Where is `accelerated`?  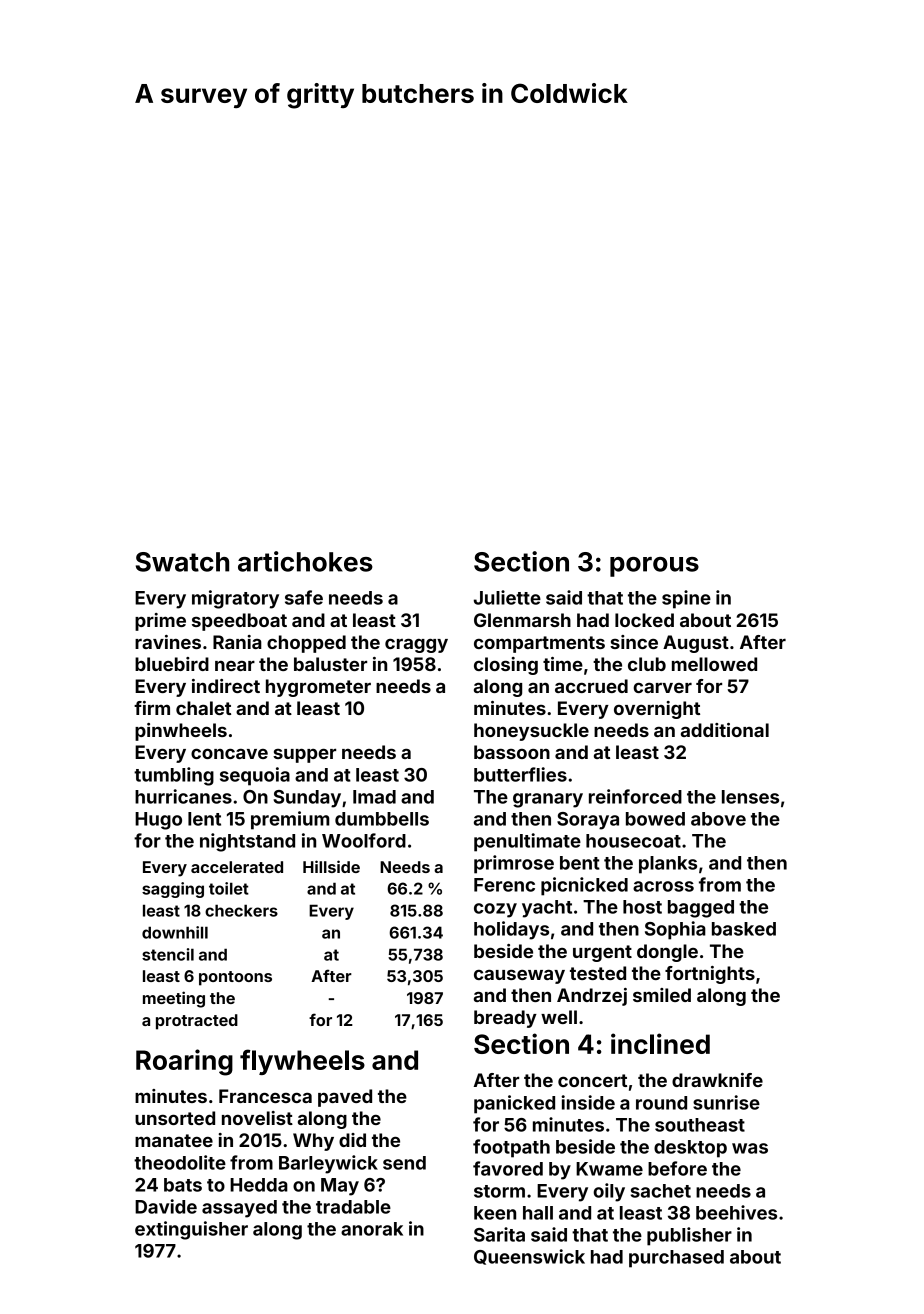
accelerated is located at coordinates (237, 867).
